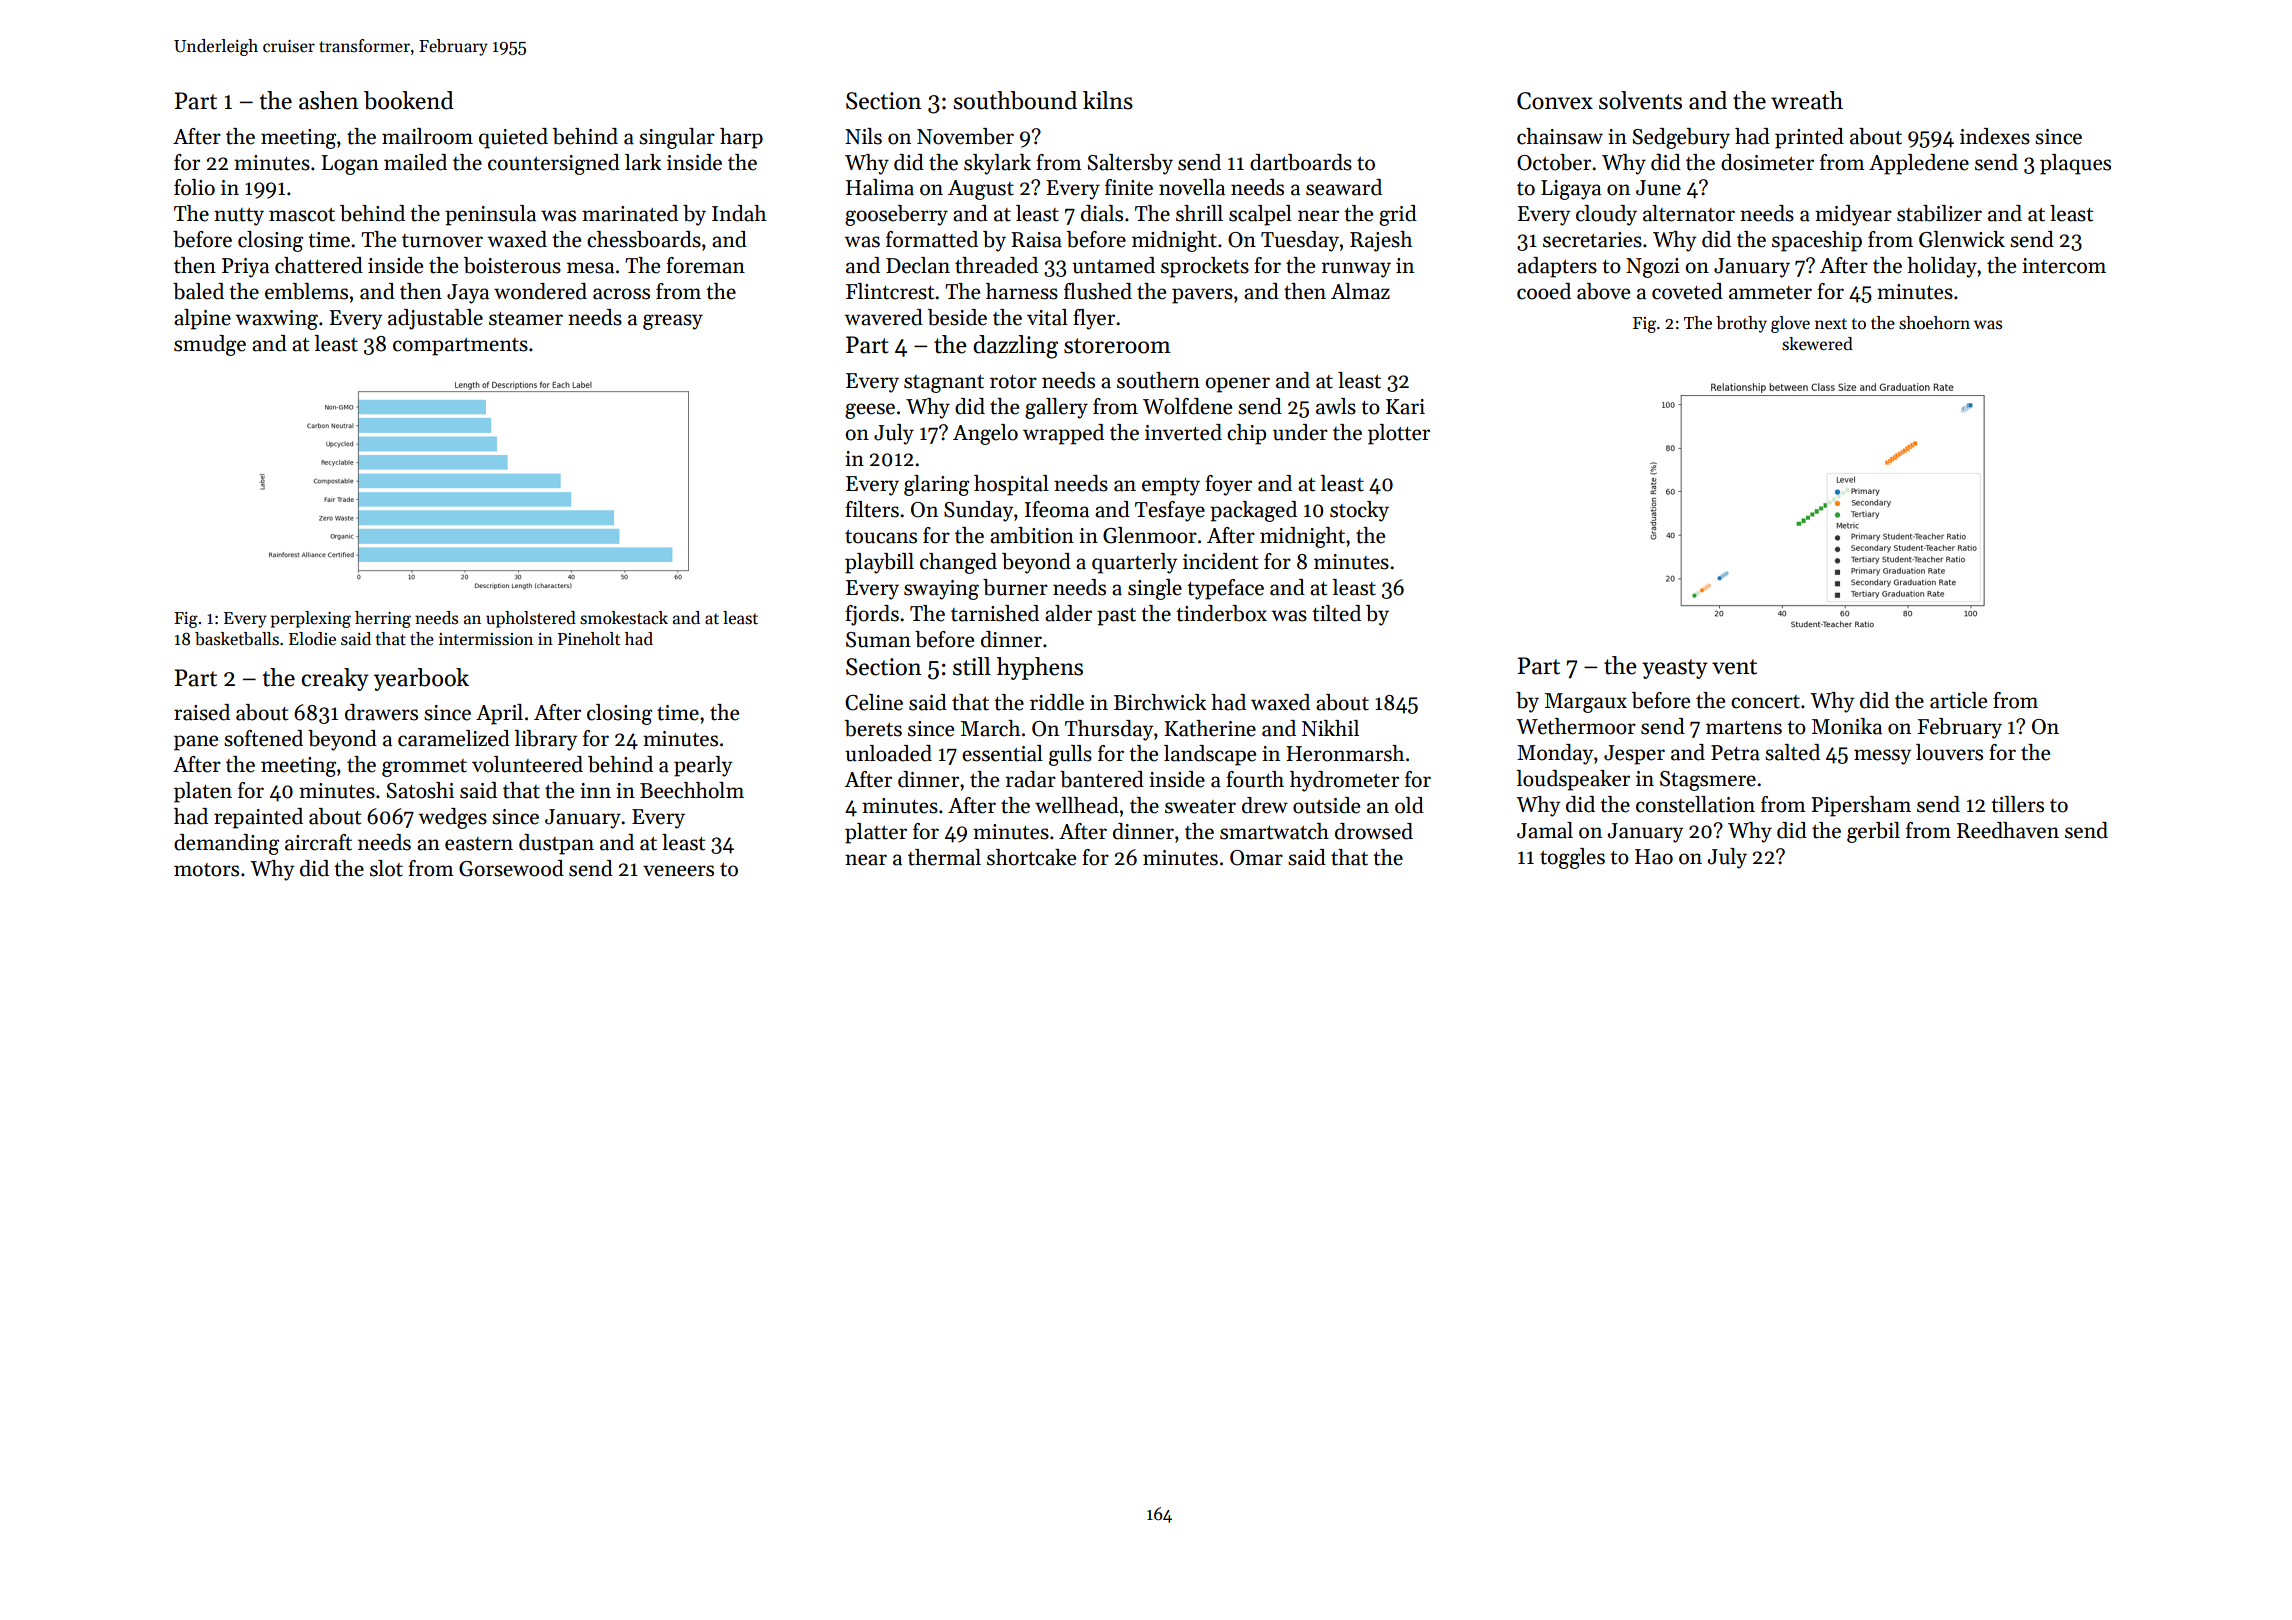  I want to click on indexes, so click(1995, 136).
